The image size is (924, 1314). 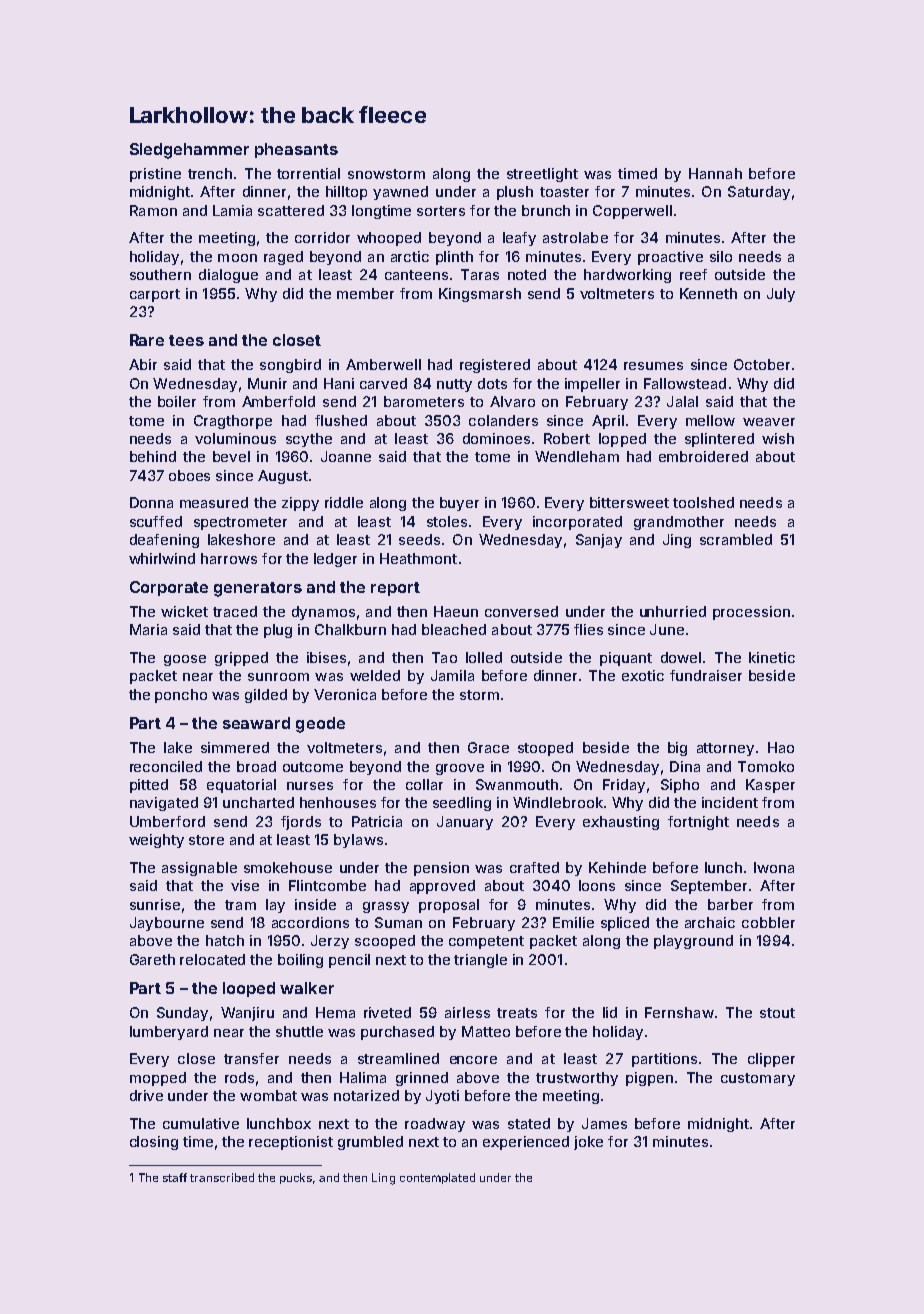 What do you see at coordinates (370, 1143) in the document?
I see `grumbled` at bounding box center [370, 1143].
